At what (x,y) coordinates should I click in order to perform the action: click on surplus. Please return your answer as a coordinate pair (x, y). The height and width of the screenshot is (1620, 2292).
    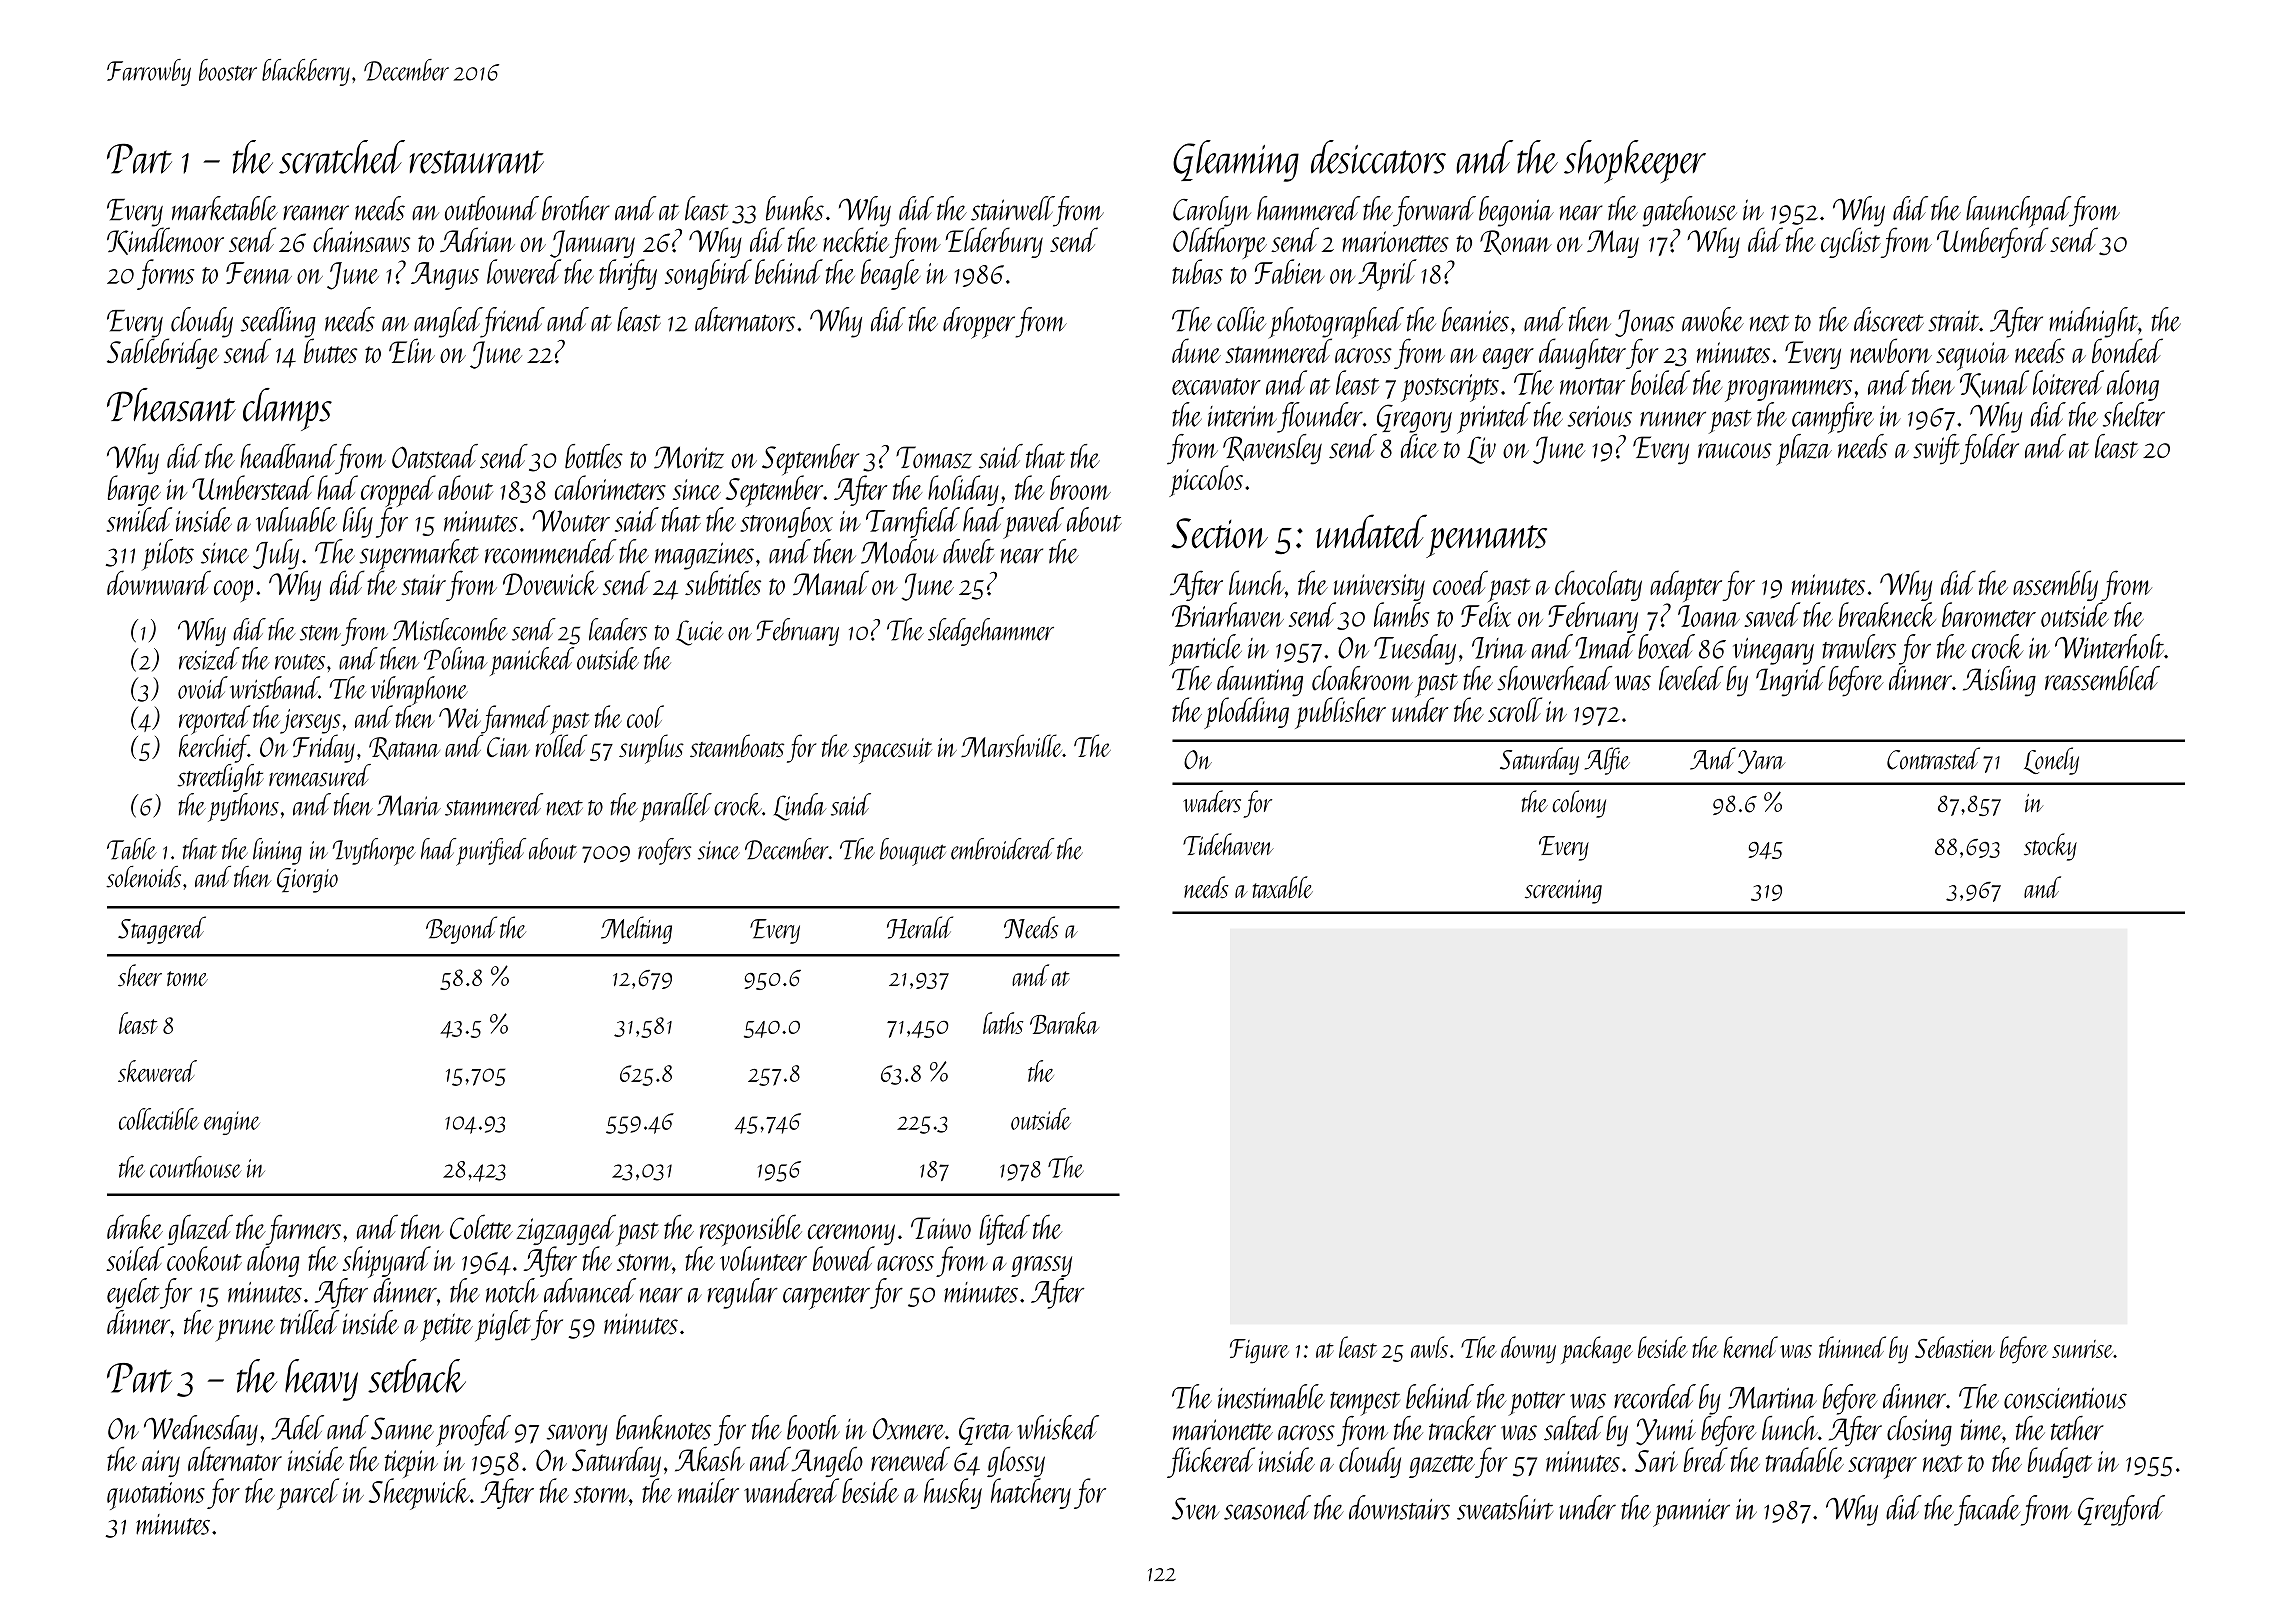
    Looking at the image, I should click on (651, 749).
